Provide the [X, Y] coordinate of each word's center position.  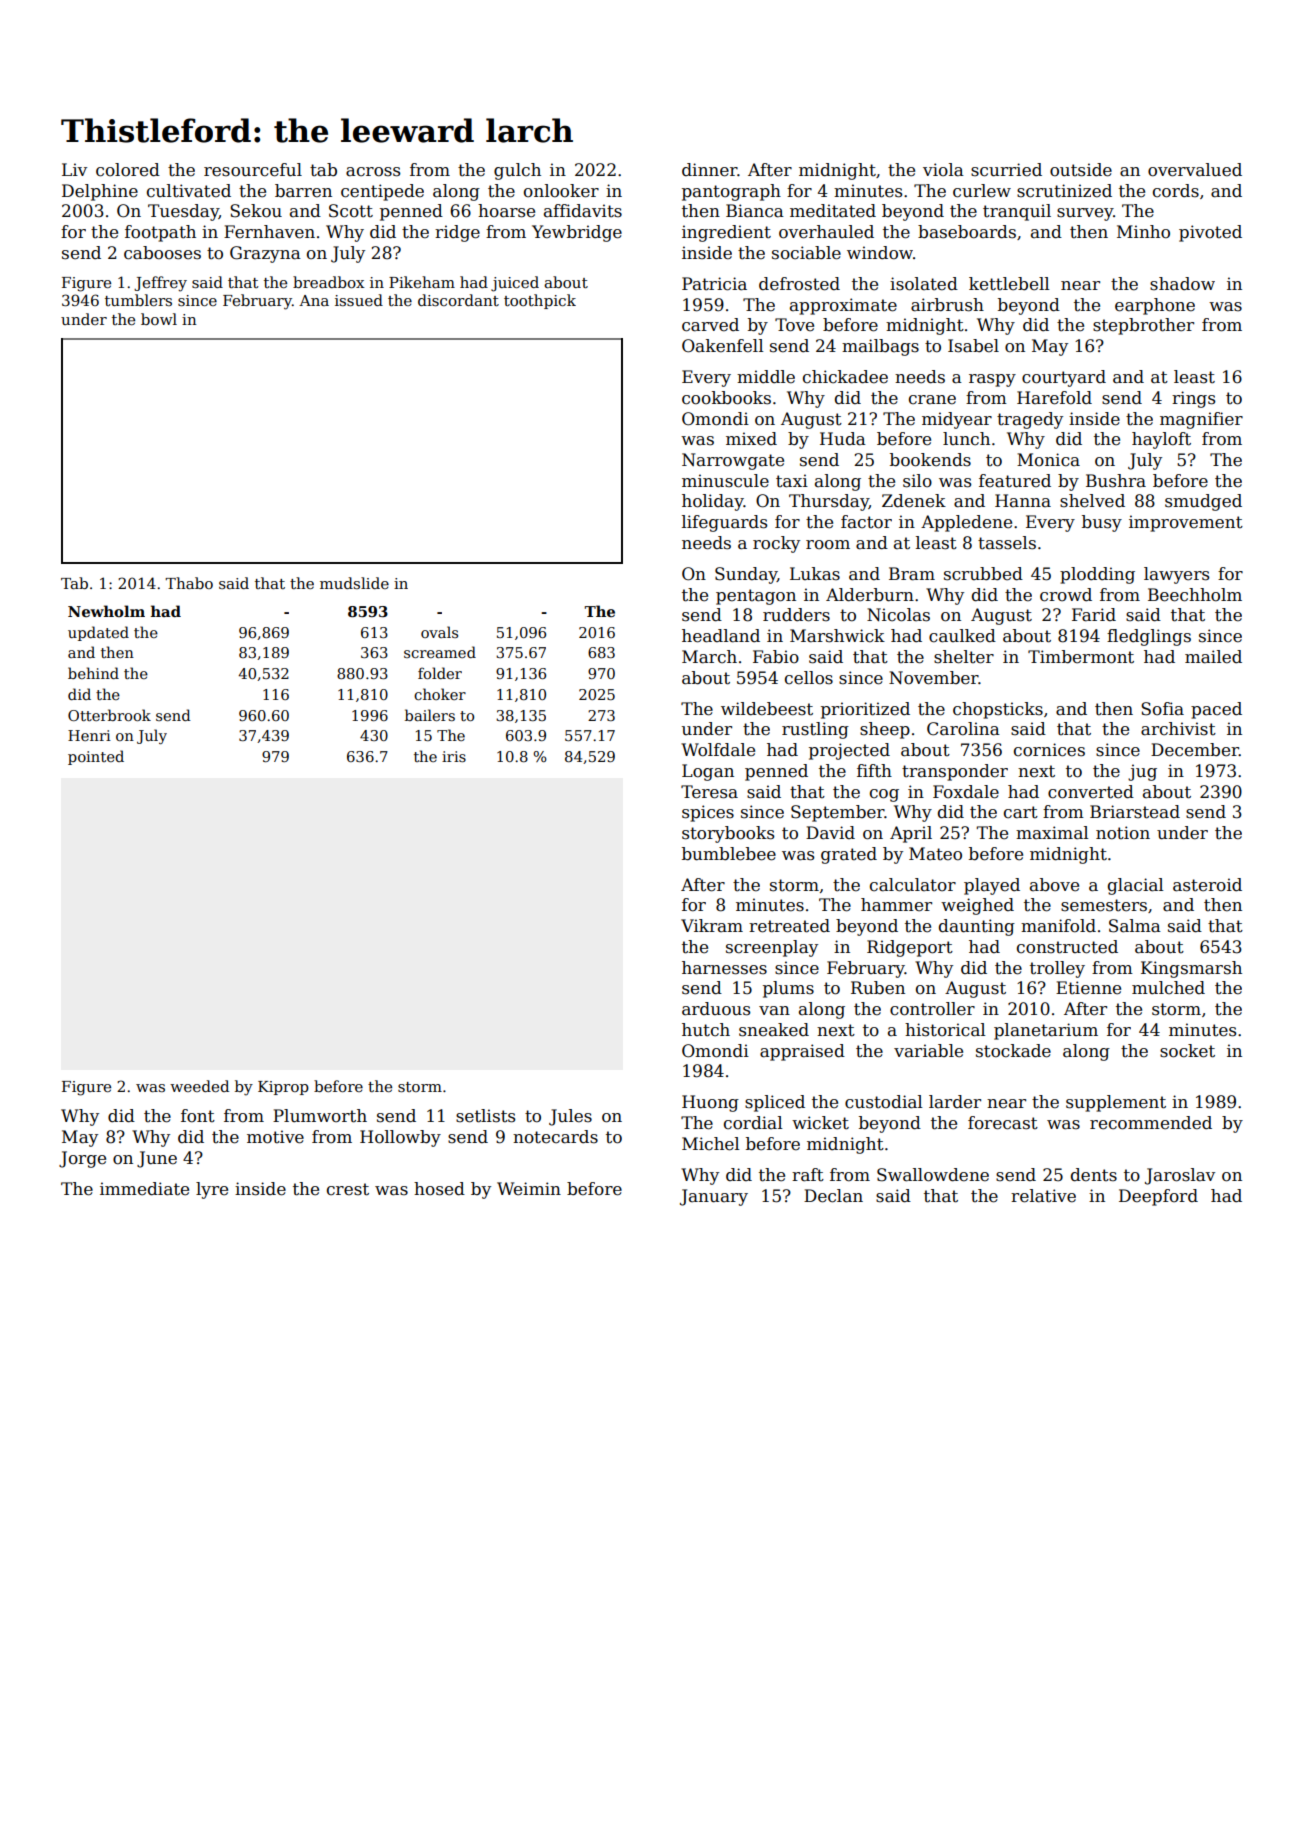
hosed [439, 1189]
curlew [982, 191]
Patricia [714, 284]
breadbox [329, 282]
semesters [1104, 905]
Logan [708, 772]
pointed [96, 757]
